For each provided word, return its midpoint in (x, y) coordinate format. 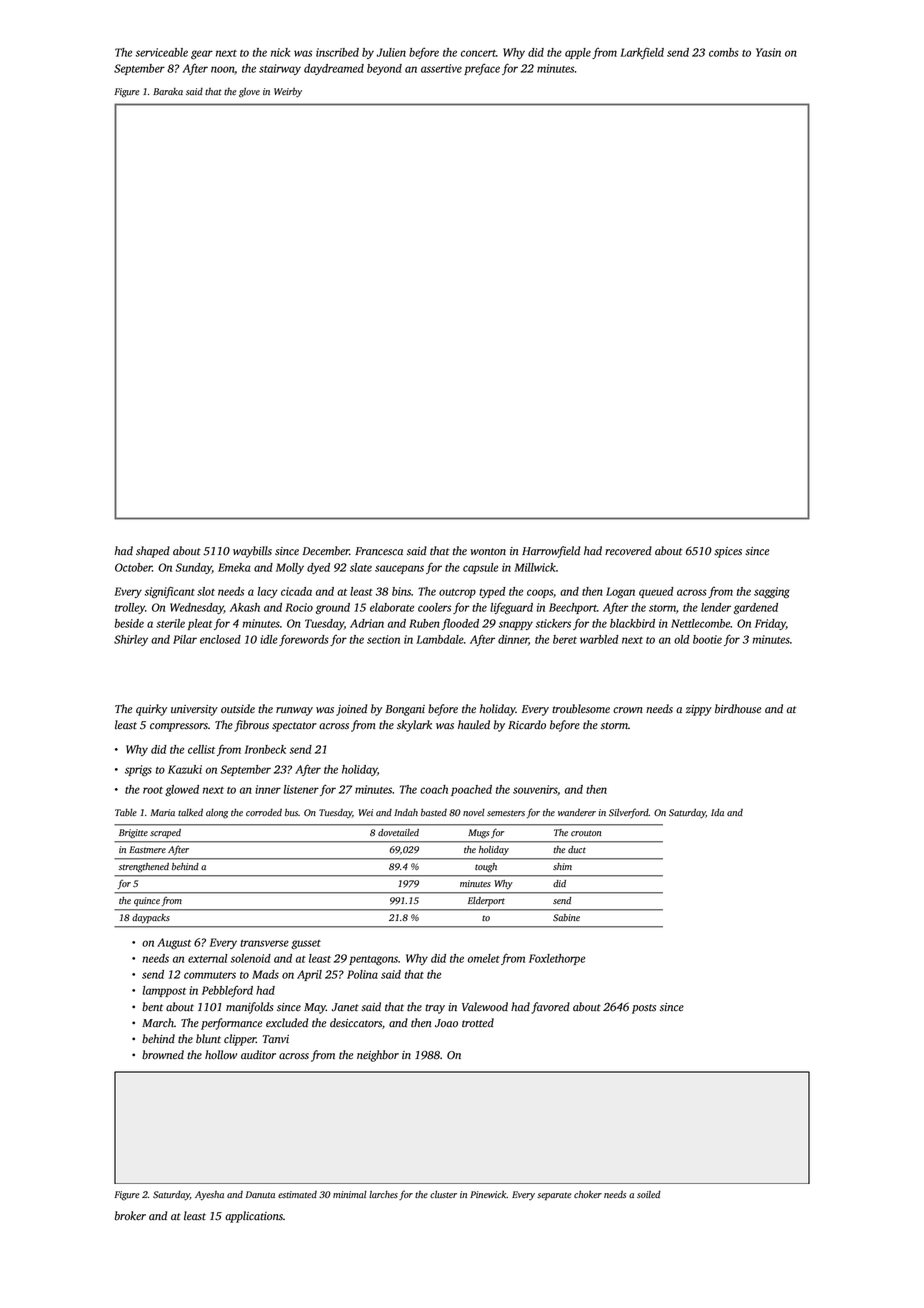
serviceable (161, 52)
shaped (153, 552)
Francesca (379, 551)
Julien (391, 52)
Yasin (768, 52)
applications (254, 1217)
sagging (772, 592)
